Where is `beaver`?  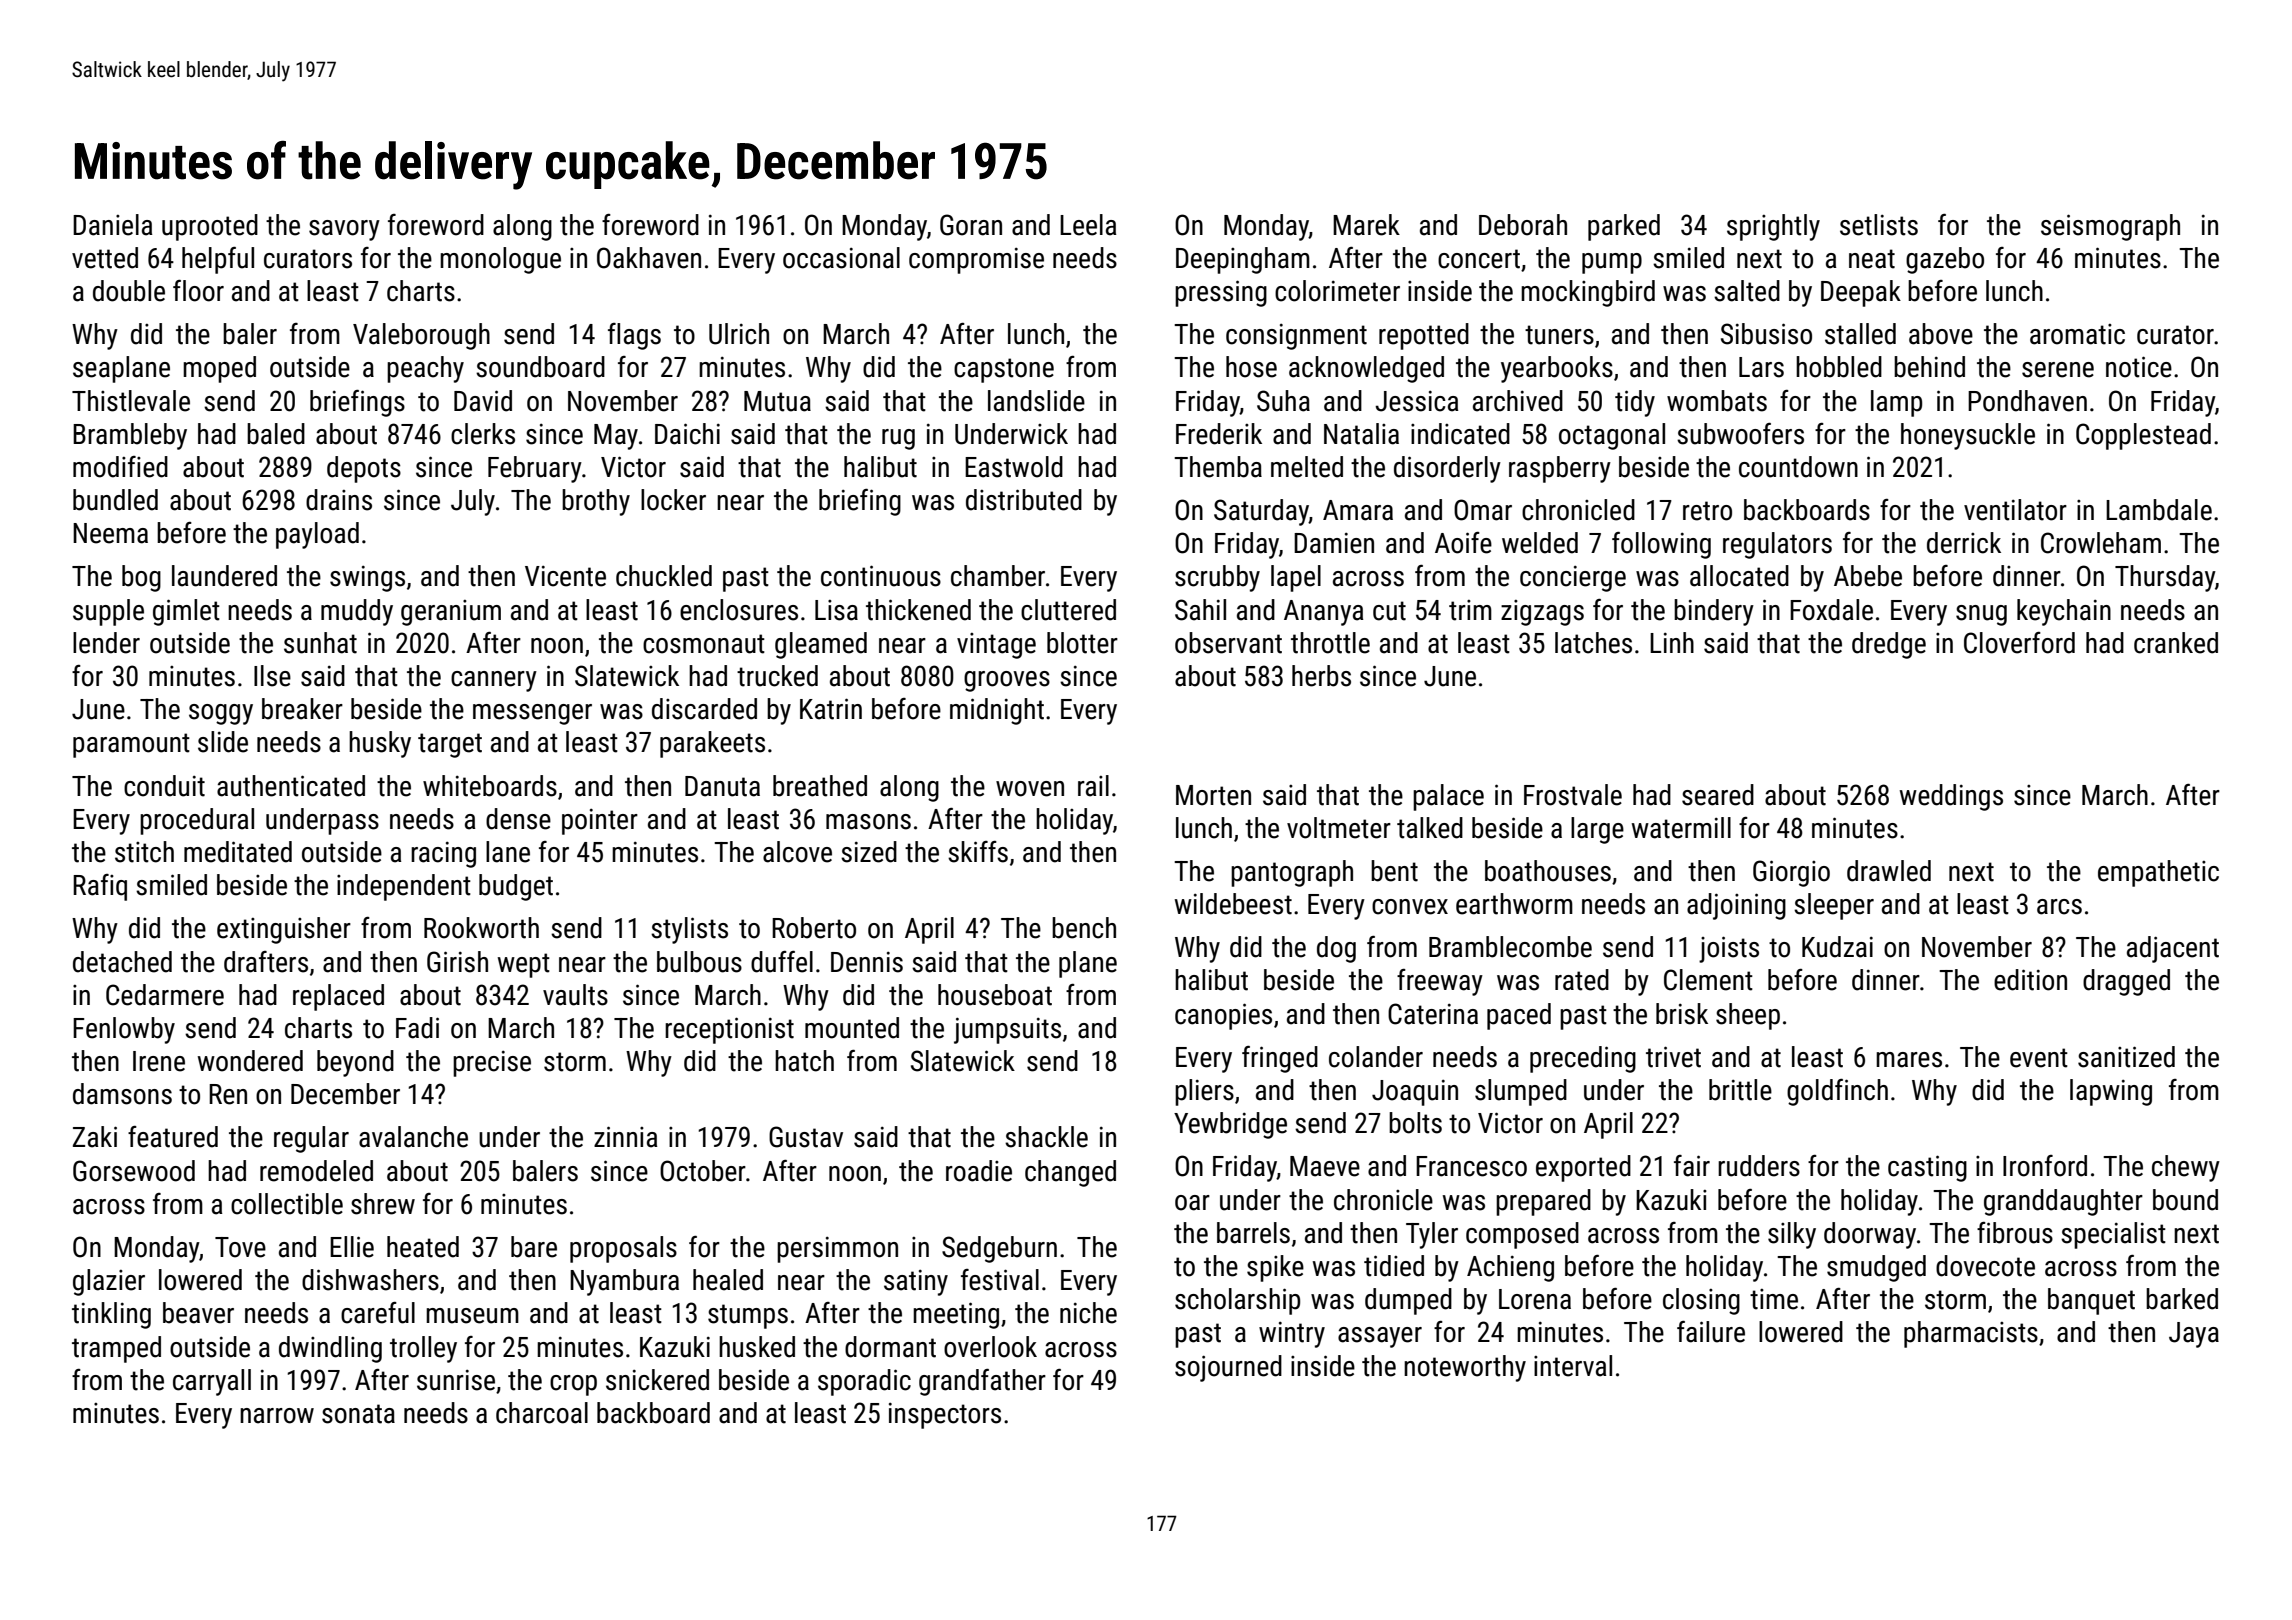
beaver is located at coordinates (198, 1313).
